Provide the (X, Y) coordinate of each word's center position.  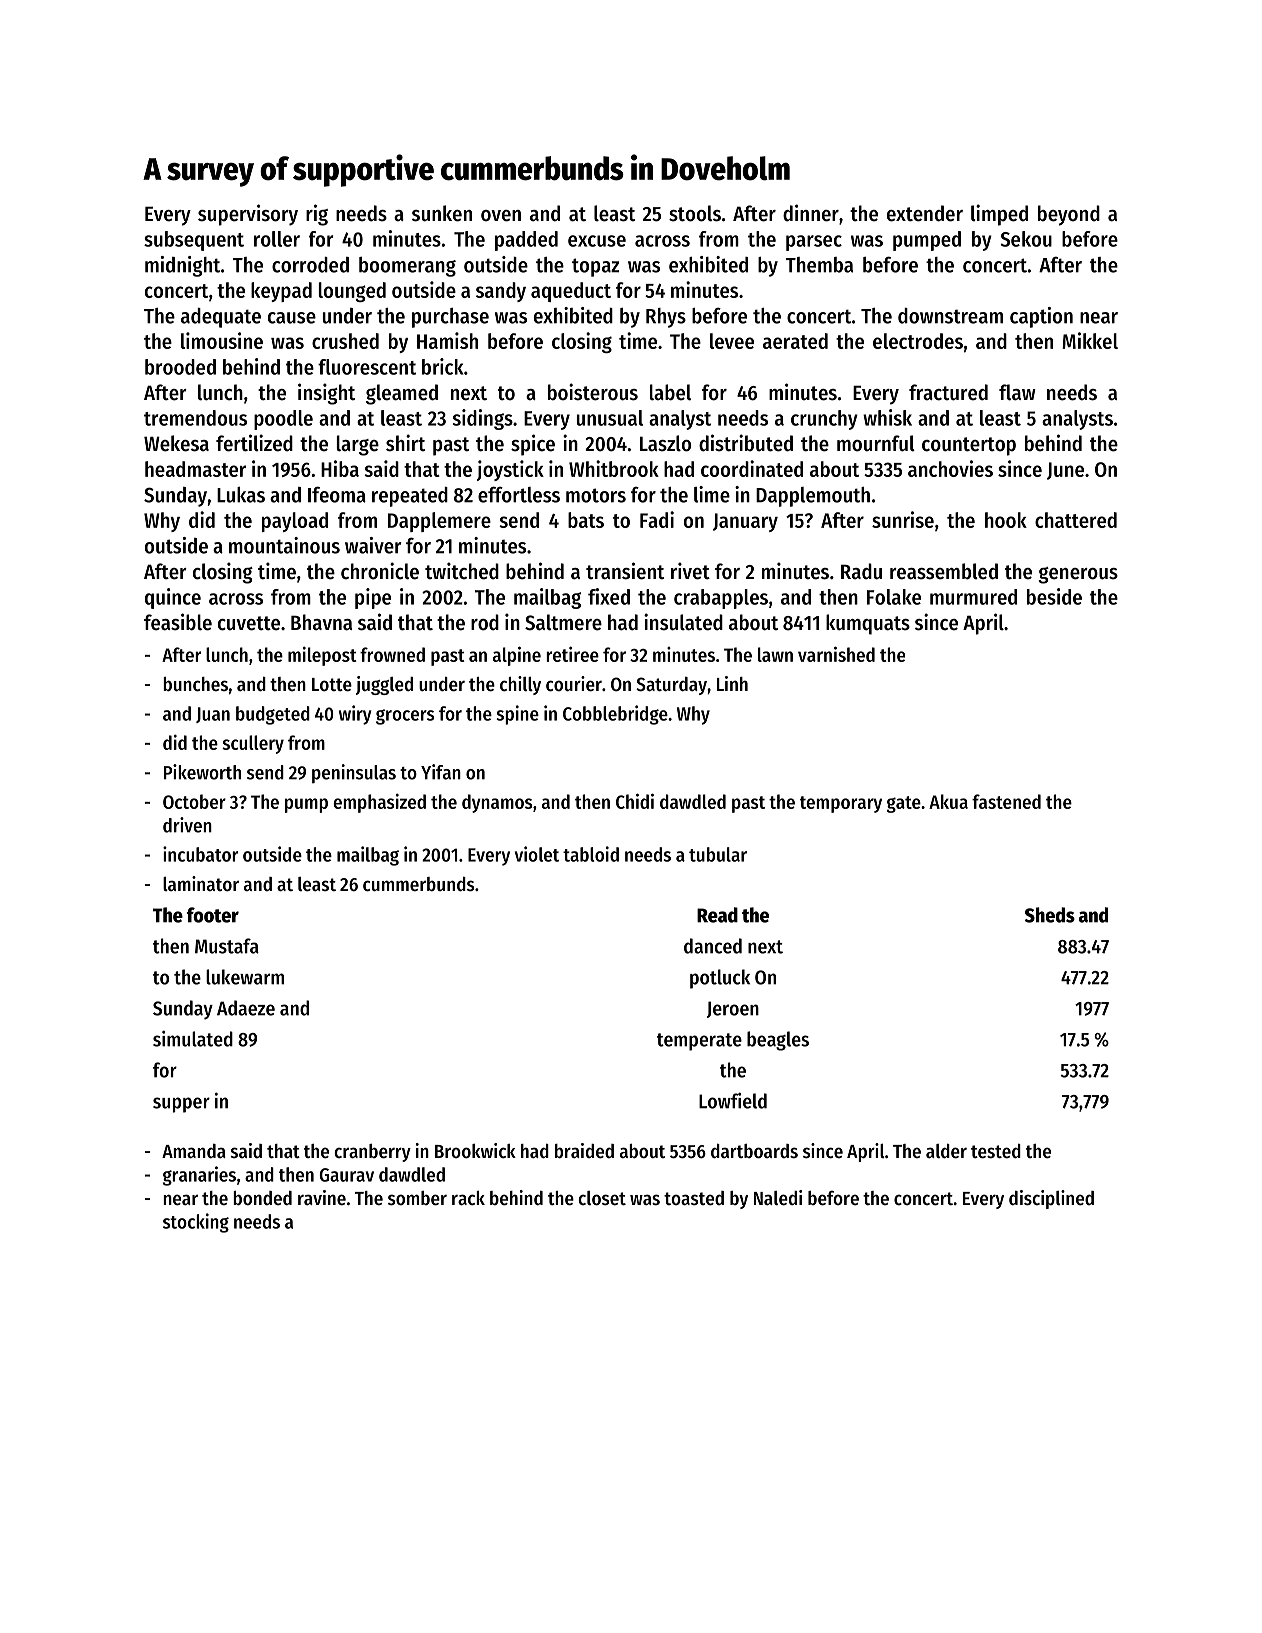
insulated (683, 622)
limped (999, 215)
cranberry (372, 1153)
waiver (373, 545)
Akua (948, 801)
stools (695, 213)
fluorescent (367, 367)
